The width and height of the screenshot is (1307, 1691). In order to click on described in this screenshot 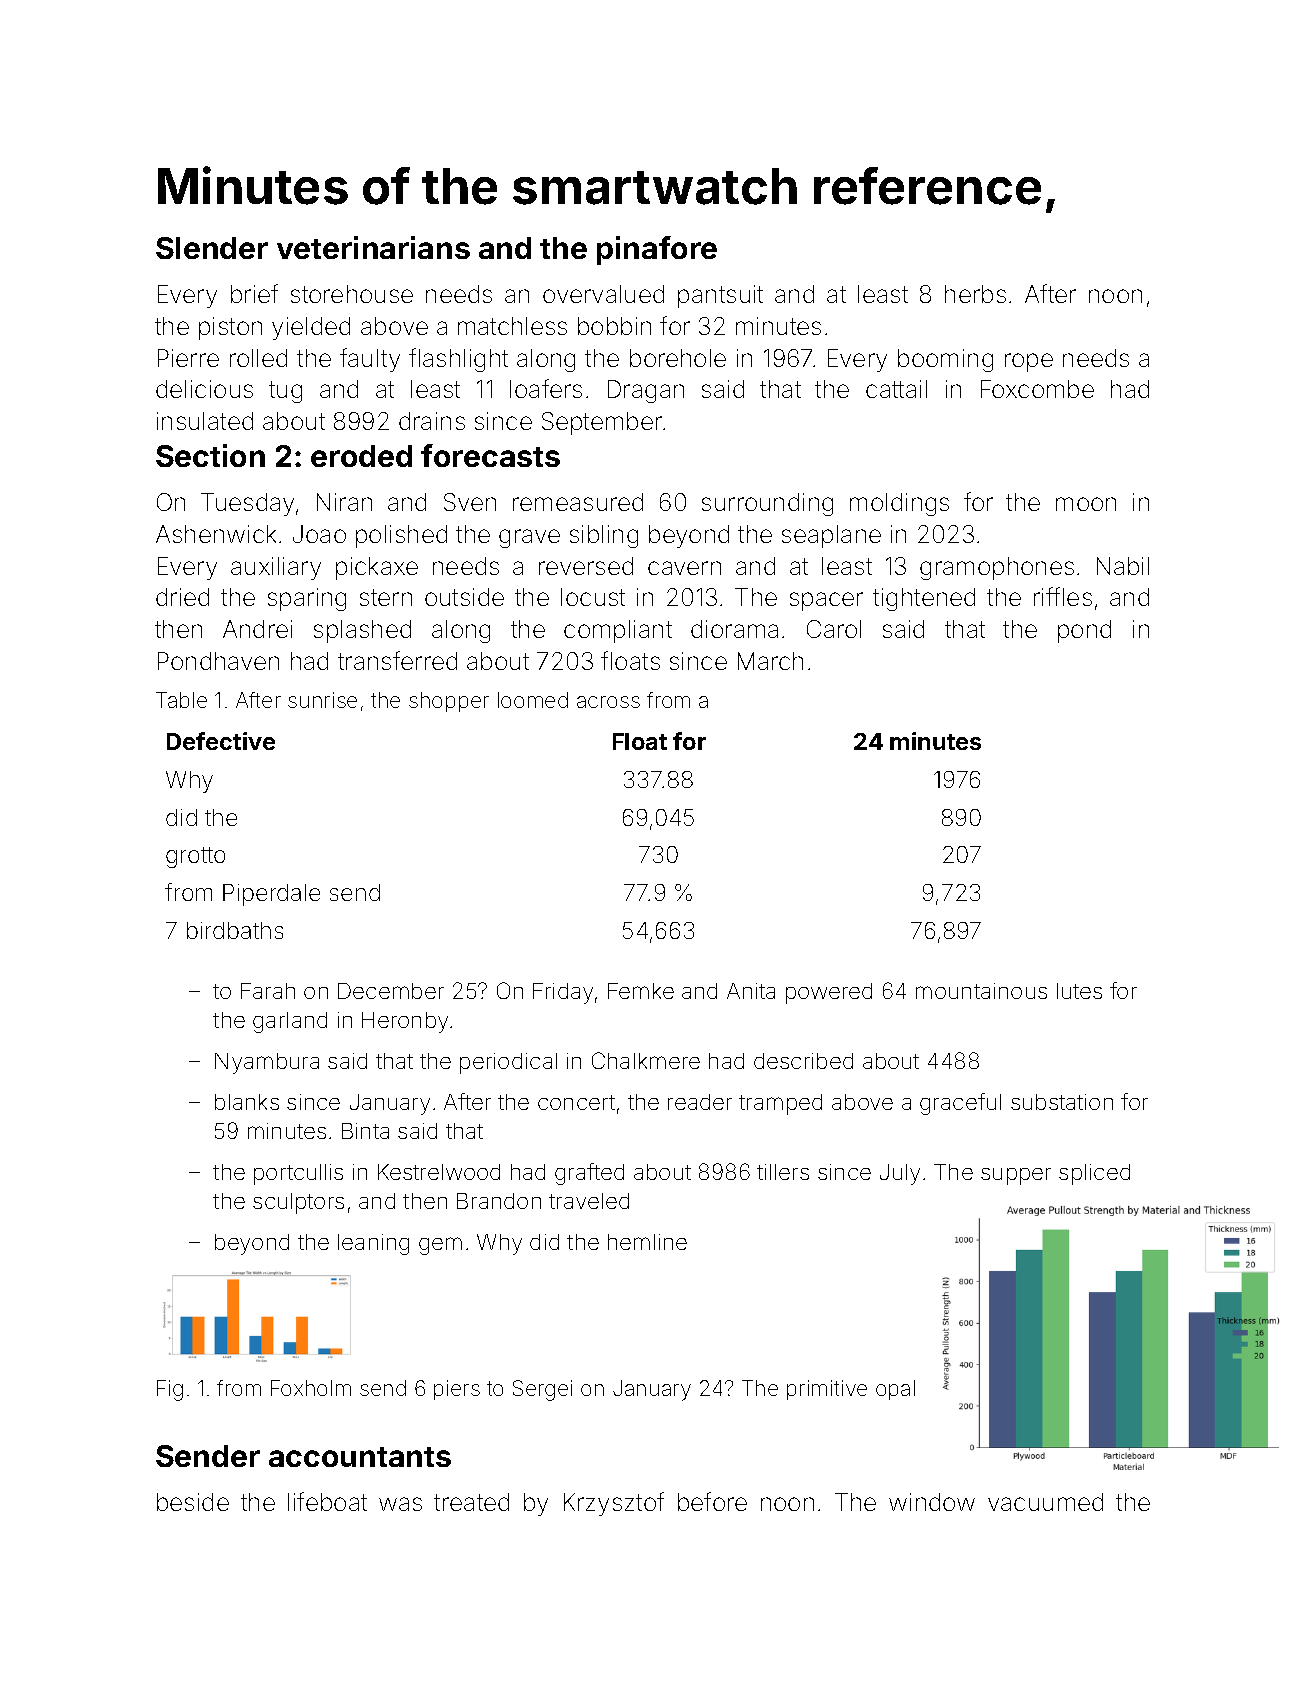, I will do `click(803, 1061)`.
